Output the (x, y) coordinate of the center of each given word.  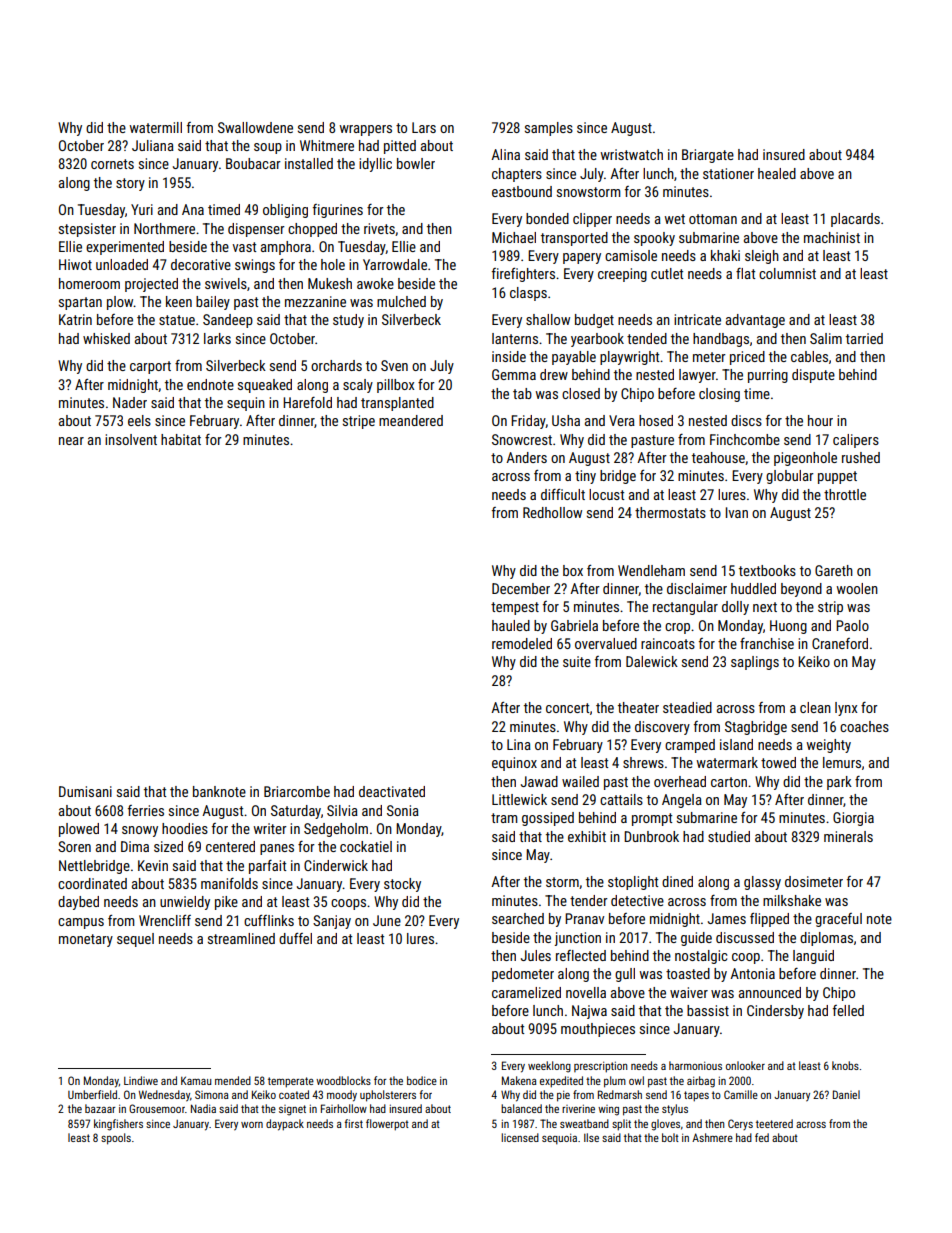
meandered (411, 420)
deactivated (392, 791)
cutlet (667, 273)
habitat (181, 439)
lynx (846, 709)
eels (139, 420)
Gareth (834, 570)
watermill (156, 127)
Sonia (403, 810)
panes (277, 849)
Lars (424, 127)
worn (252, 1125)
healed (777, 173)
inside (509, 356)
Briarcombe (297, 791)
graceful (838, 920)
